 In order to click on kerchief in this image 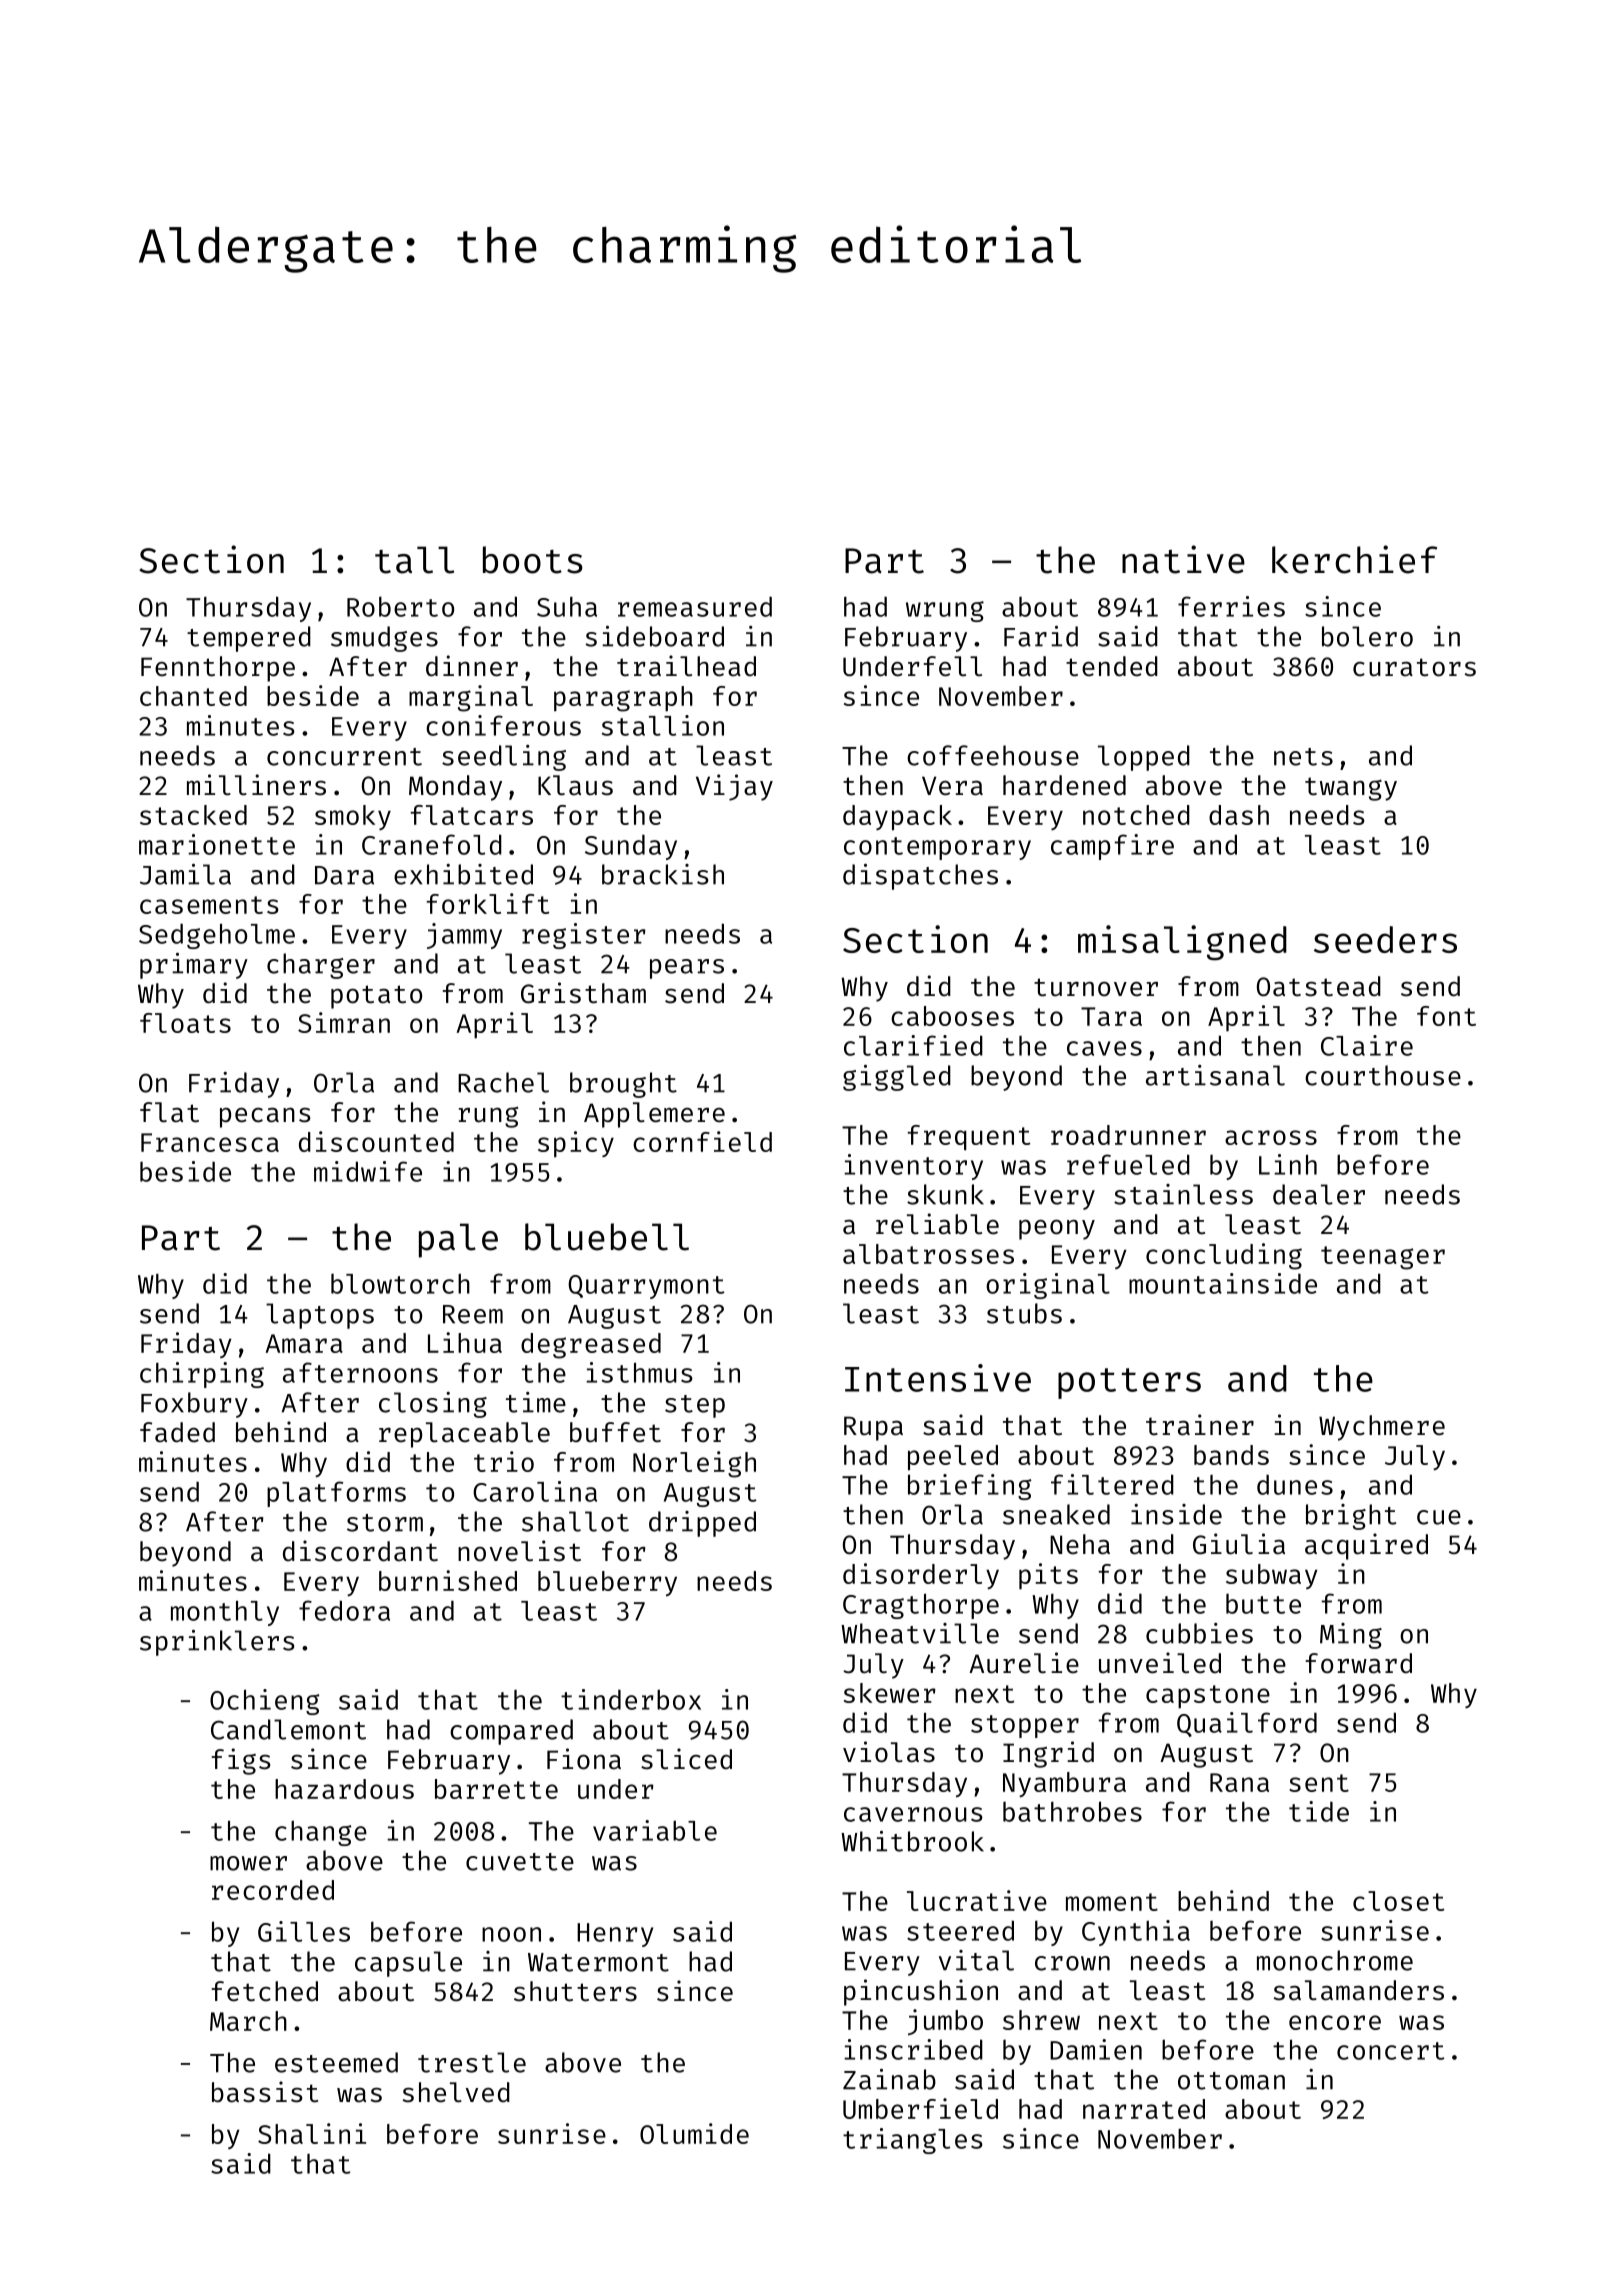, I will do `click(1354, 559)`.
